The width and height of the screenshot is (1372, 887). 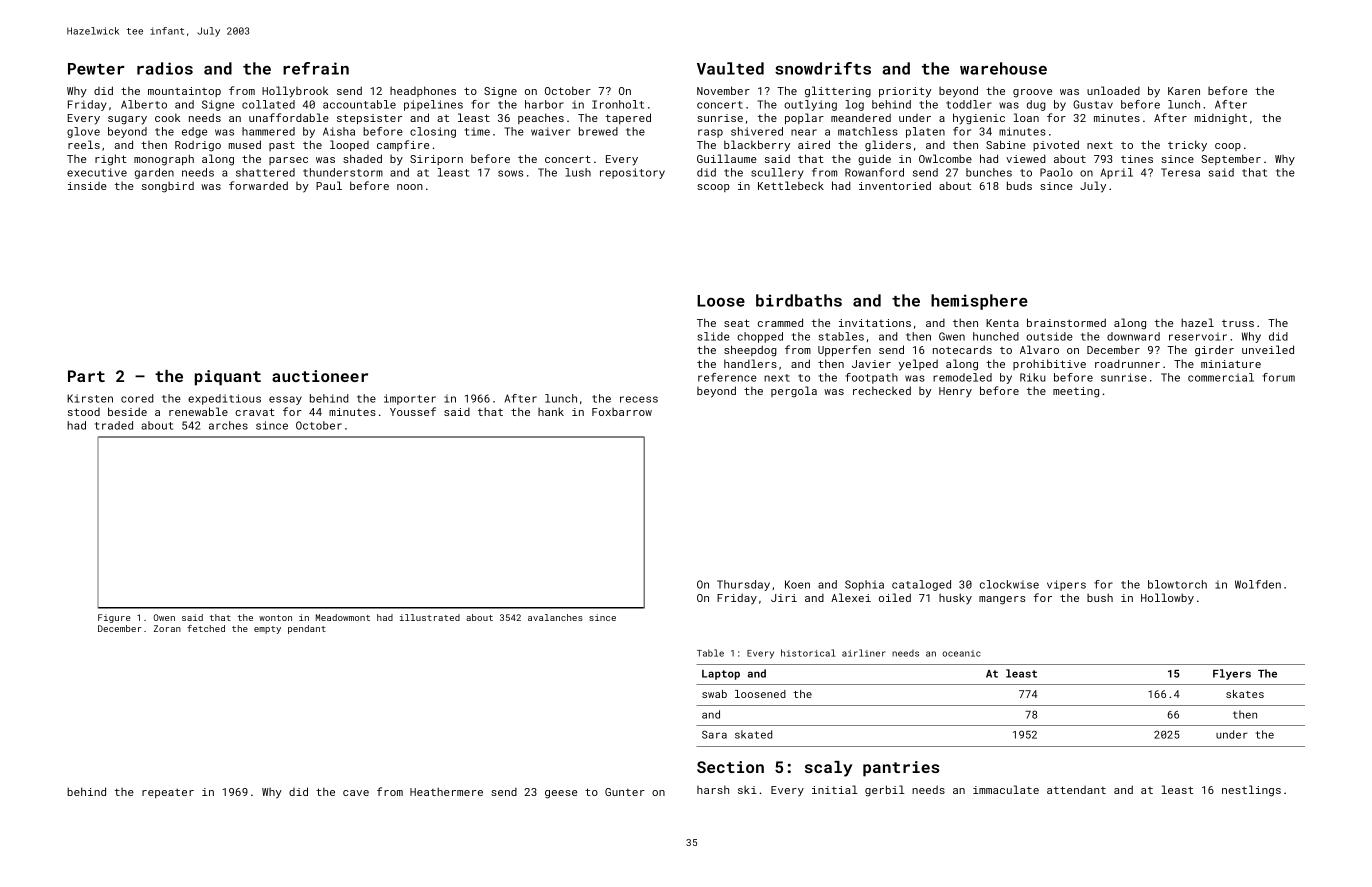 What do you see at coordinates (96, 69) in the screenshot?
I see `Pewter` at bounding box center [96, 69].
